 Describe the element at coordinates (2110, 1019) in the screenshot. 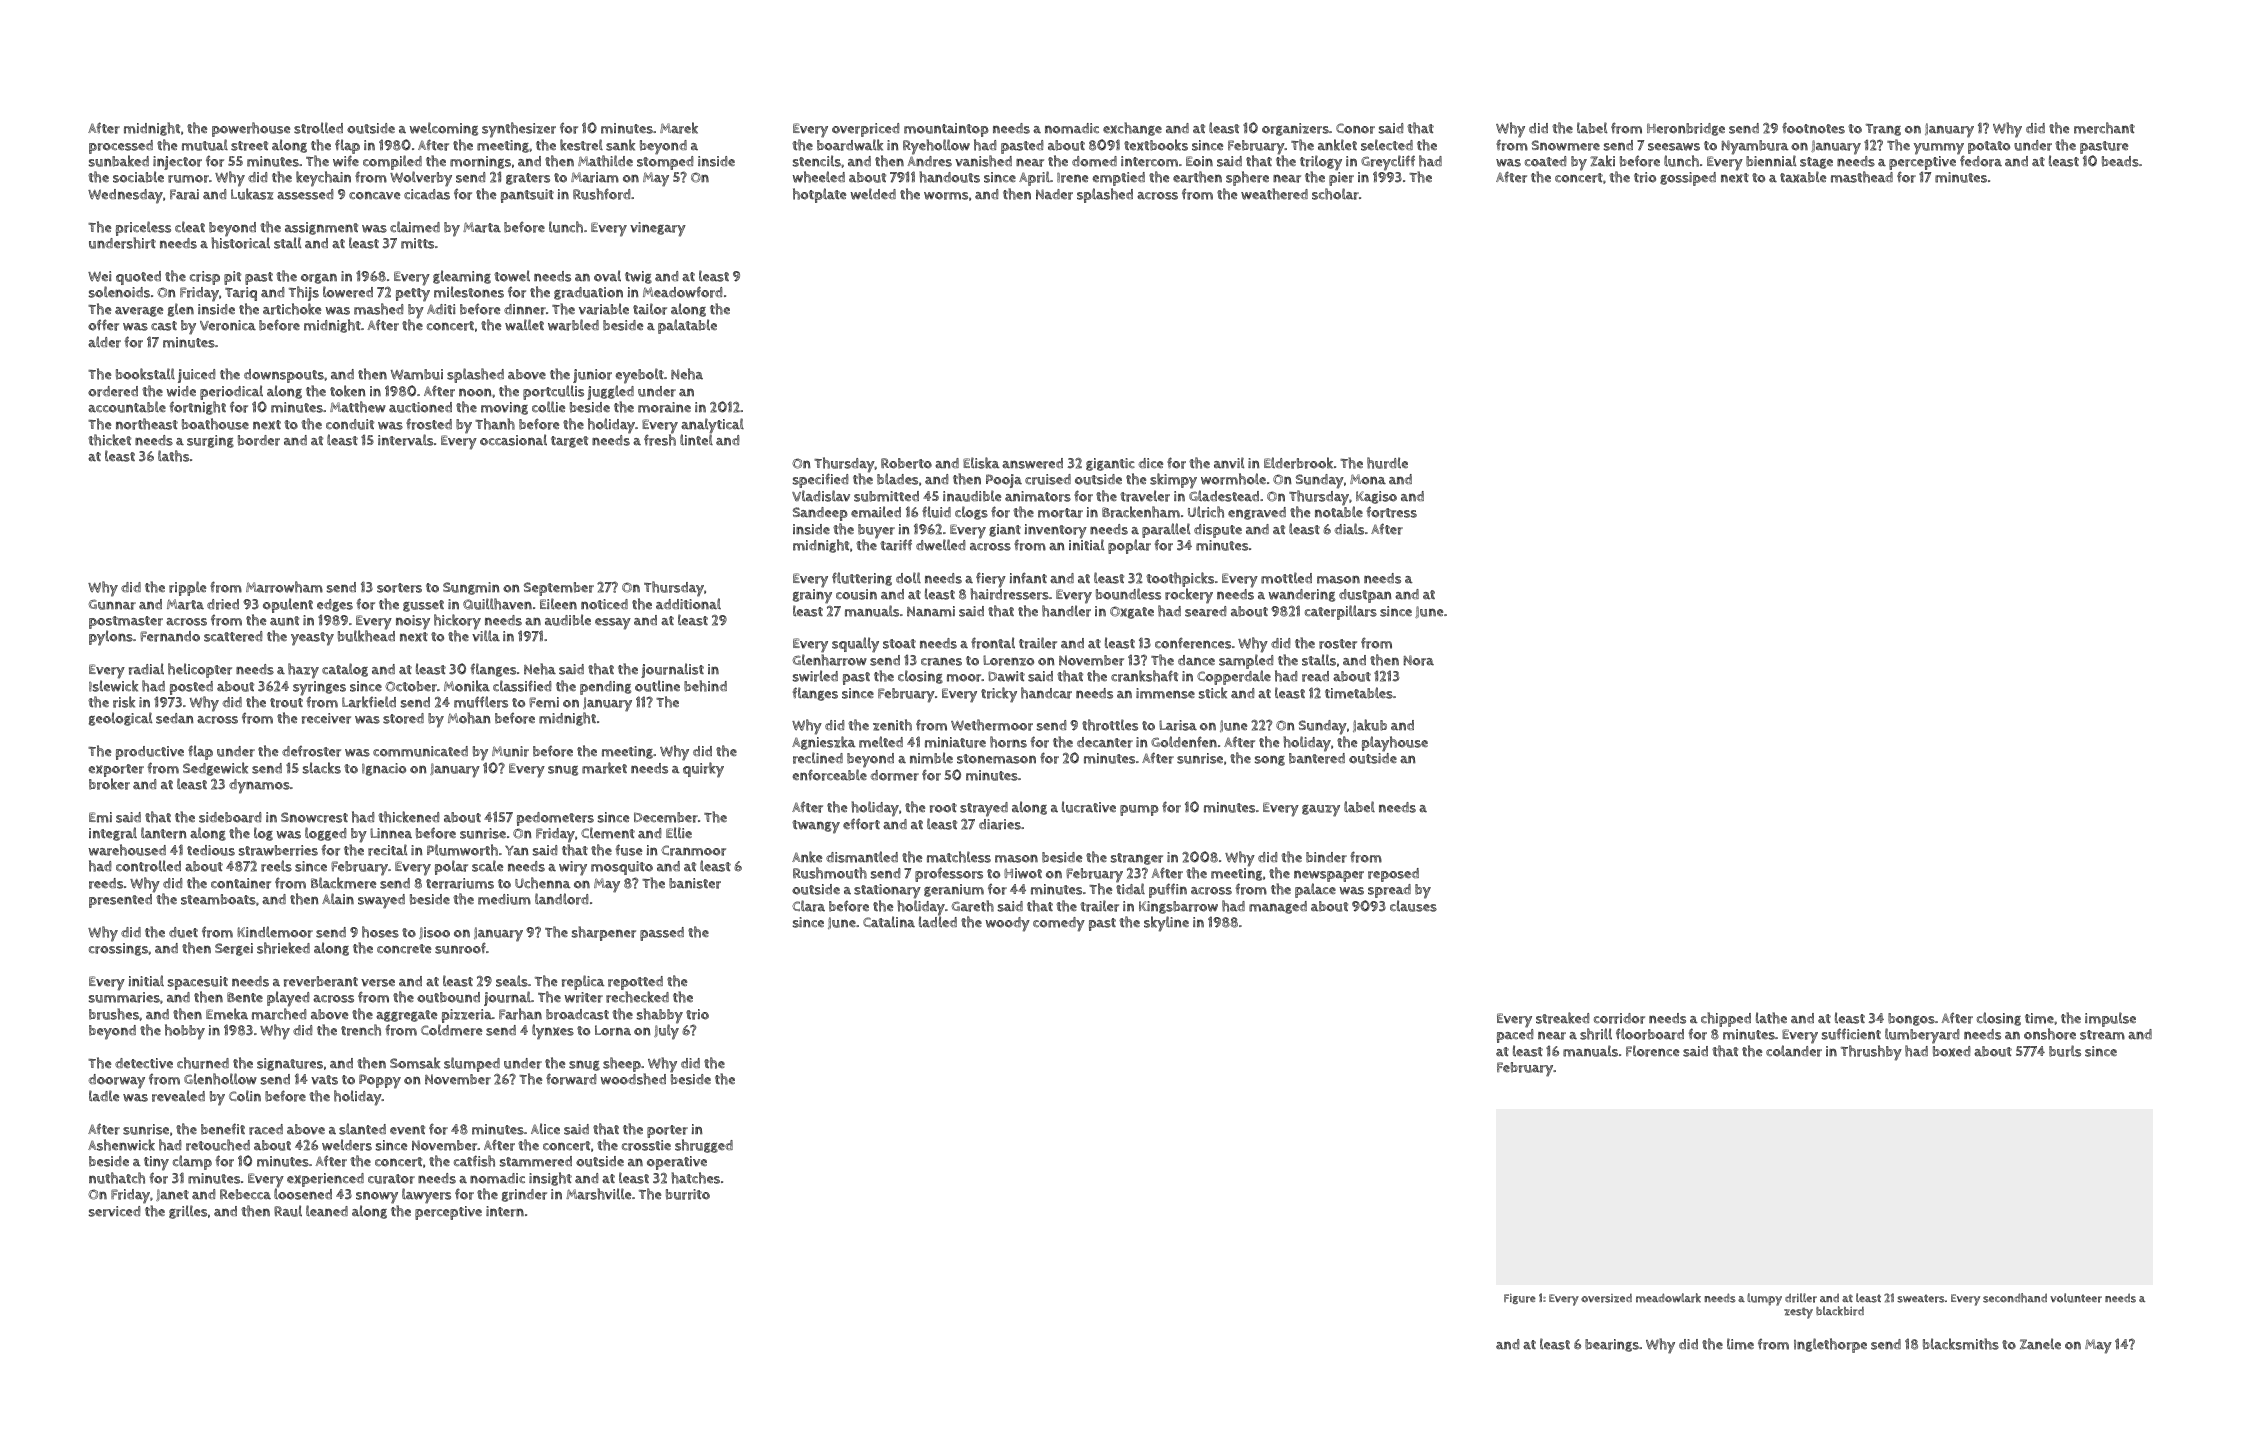

I see `impulse` at that location.
